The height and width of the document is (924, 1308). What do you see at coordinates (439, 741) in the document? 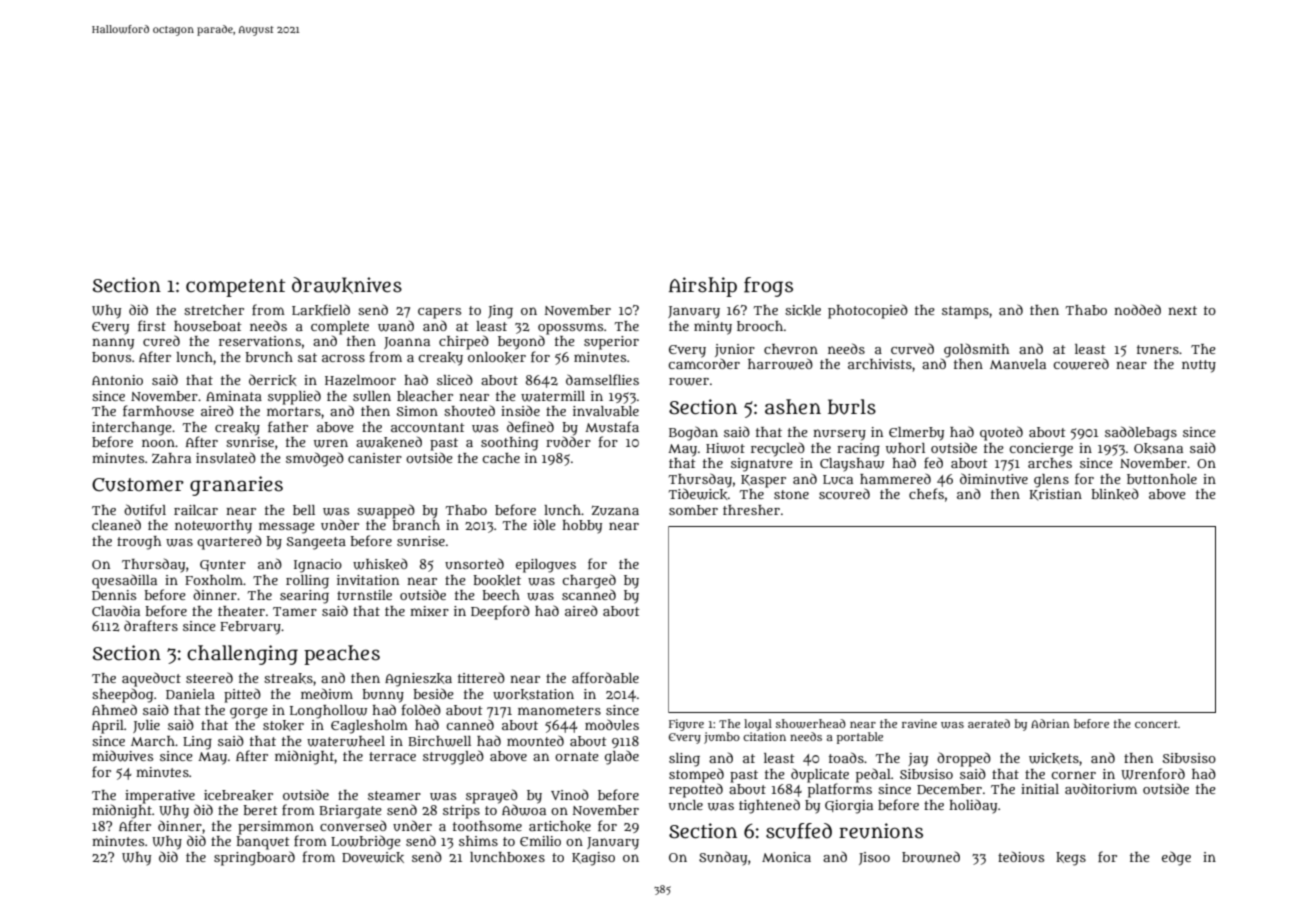
I see `Birchwell` at bounding box center [439, 741].
